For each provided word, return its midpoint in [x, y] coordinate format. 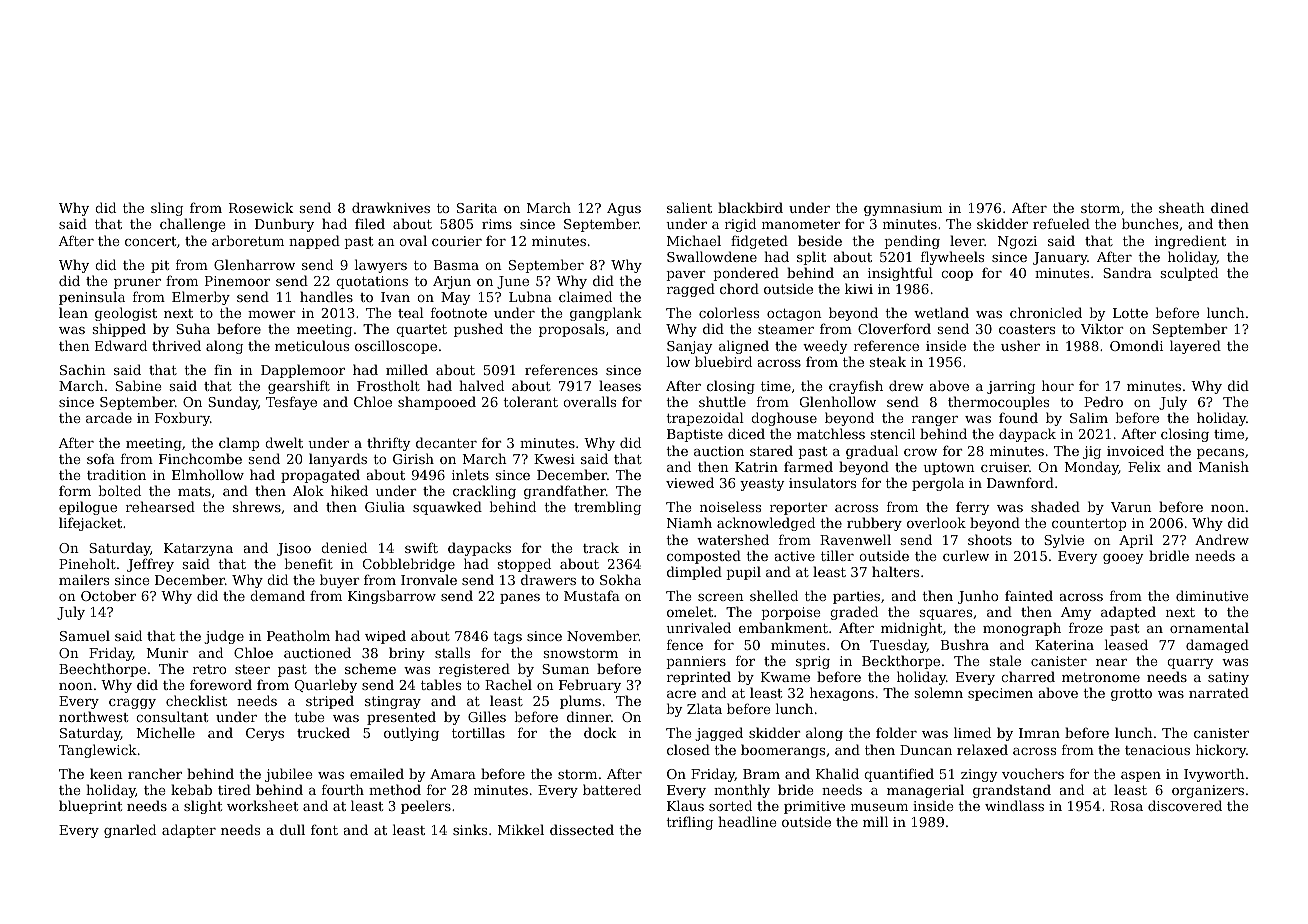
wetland [941, 312]
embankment [783, 627]
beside [820, 240]
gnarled [130, 831]
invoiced [1135, 450]
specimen [1000, 694]
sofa [101, 458]
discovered [1185, 805]
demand [277, 595]
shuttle [722, 401]
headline [747, 821]
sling [167, 209]
